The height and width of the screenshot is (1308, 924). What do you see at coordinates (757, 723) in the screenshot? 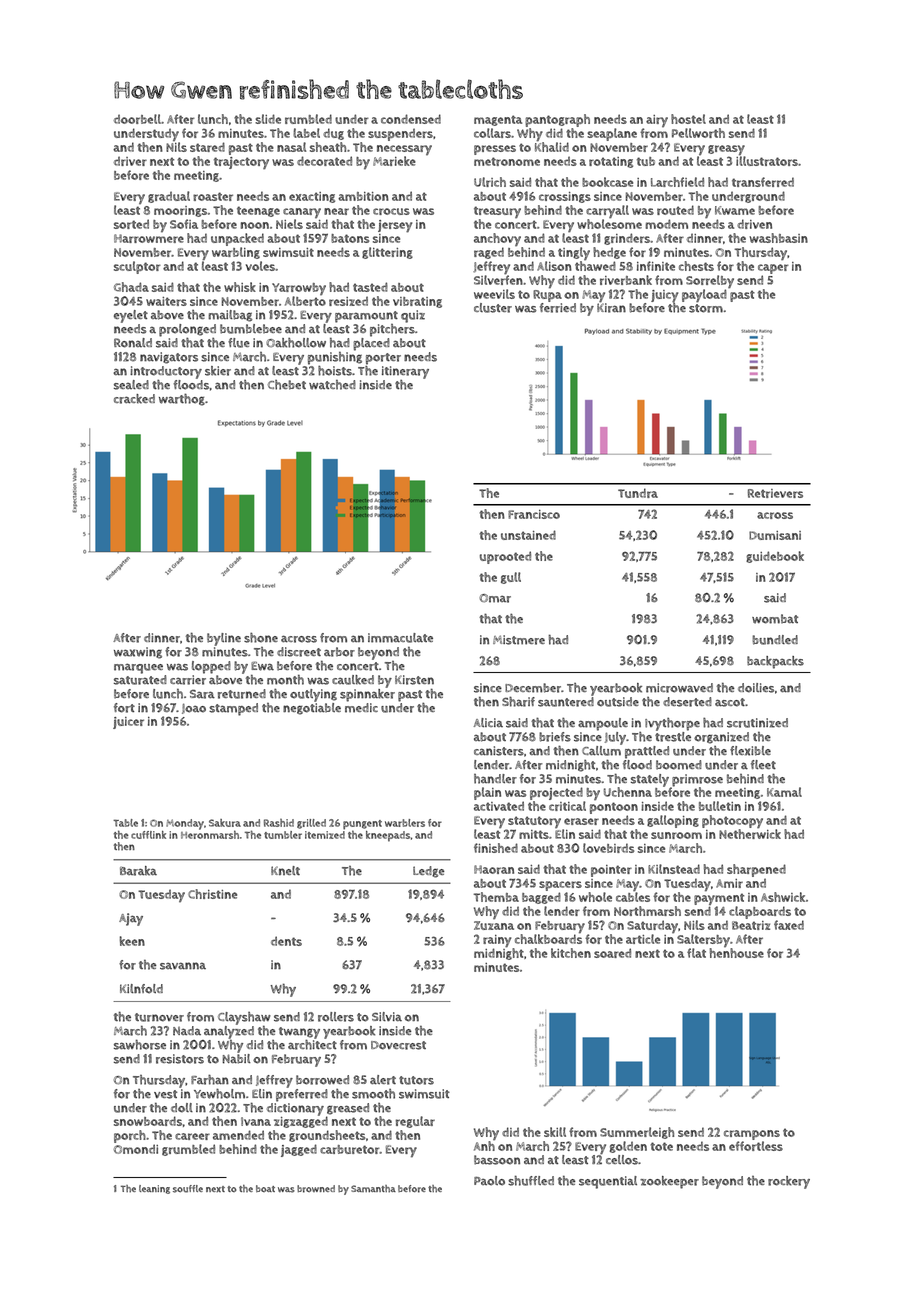
I see `scrutinized` at bounding box center [757, 723].
